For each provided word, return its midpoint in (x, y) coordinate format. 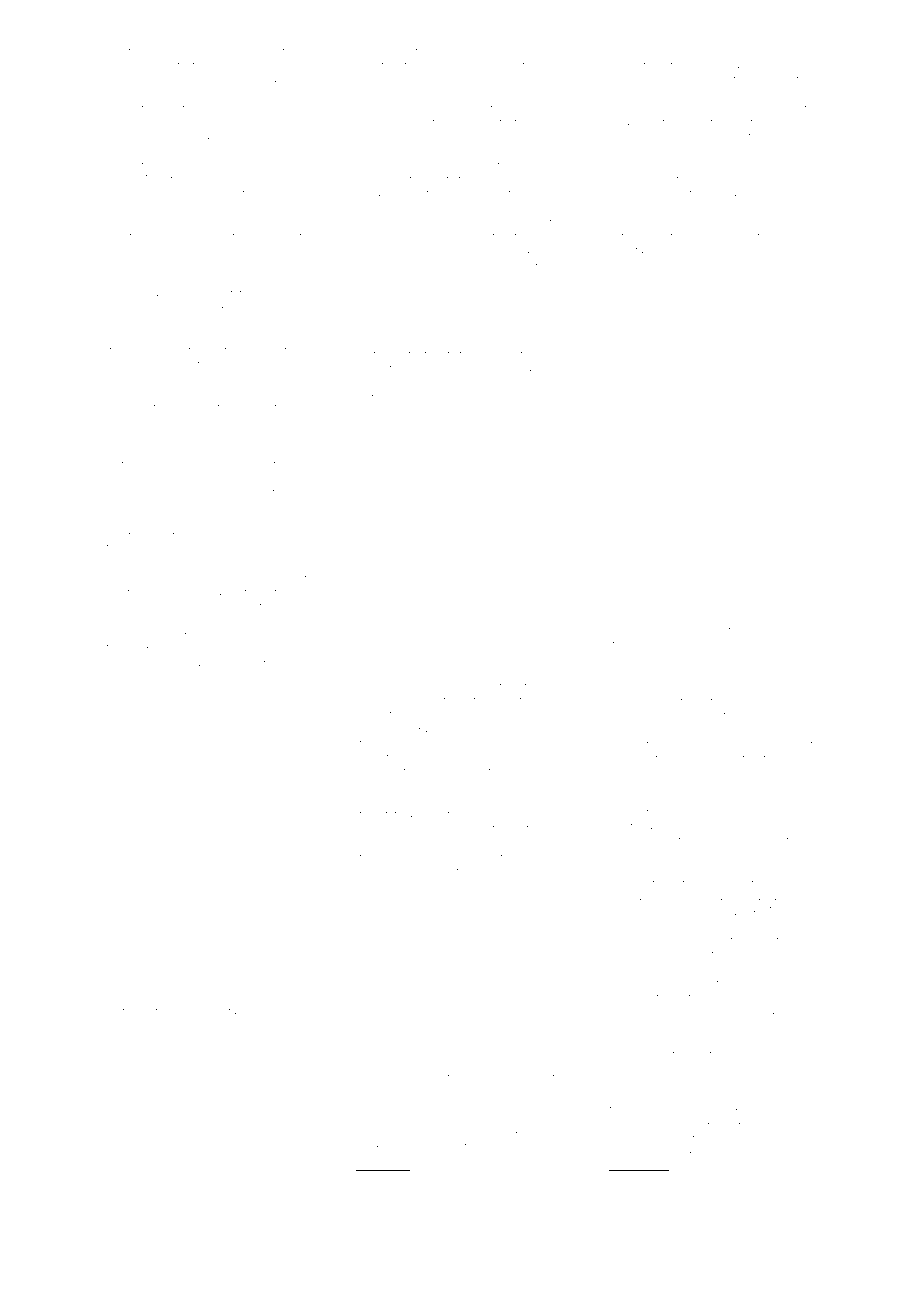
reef (365, 292)
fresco (783, 192)
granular (131, 151)
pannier (373, 369)
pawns (174, 1055)
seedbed (285, 378)
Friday (428, 65)
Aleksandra (705, 757)
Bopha (118, 1011)
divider (372, 814)
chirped (761, 236)
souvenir (545, 857)
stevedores (774, 840)
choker (722, 150)
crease (178, 692)
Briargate (124, 464)
